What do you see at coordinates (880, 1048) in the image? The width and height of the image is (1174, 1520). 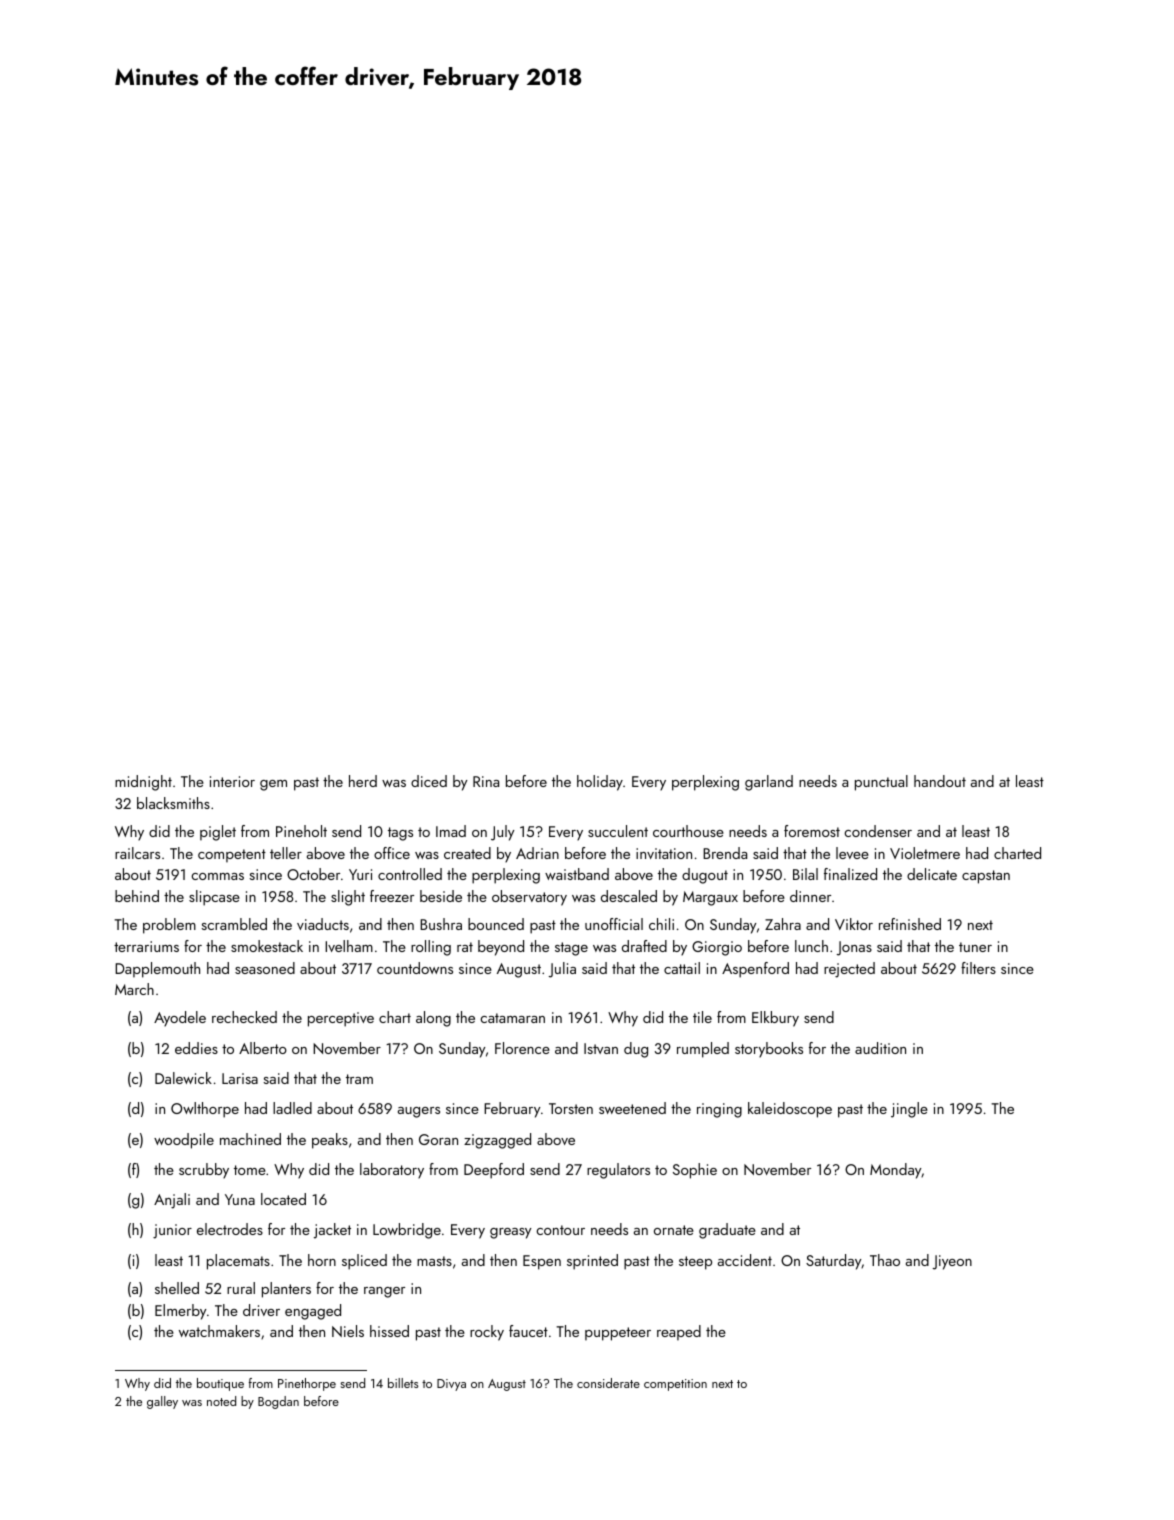 I see `audition` at bounding box center [880, 1048].
